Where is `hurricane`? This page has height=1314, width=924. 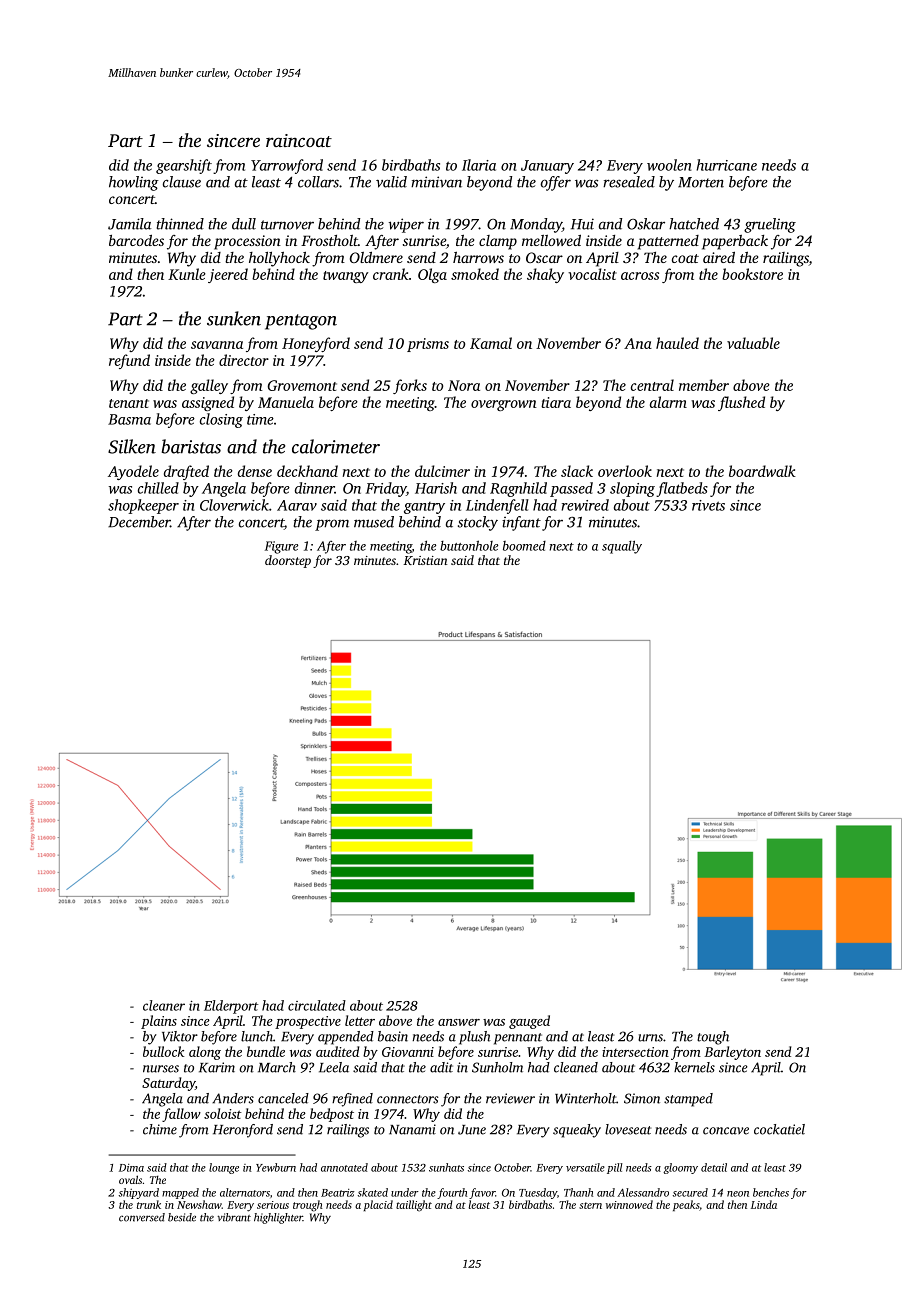
hurricane is located at coordinates (726, 165).
